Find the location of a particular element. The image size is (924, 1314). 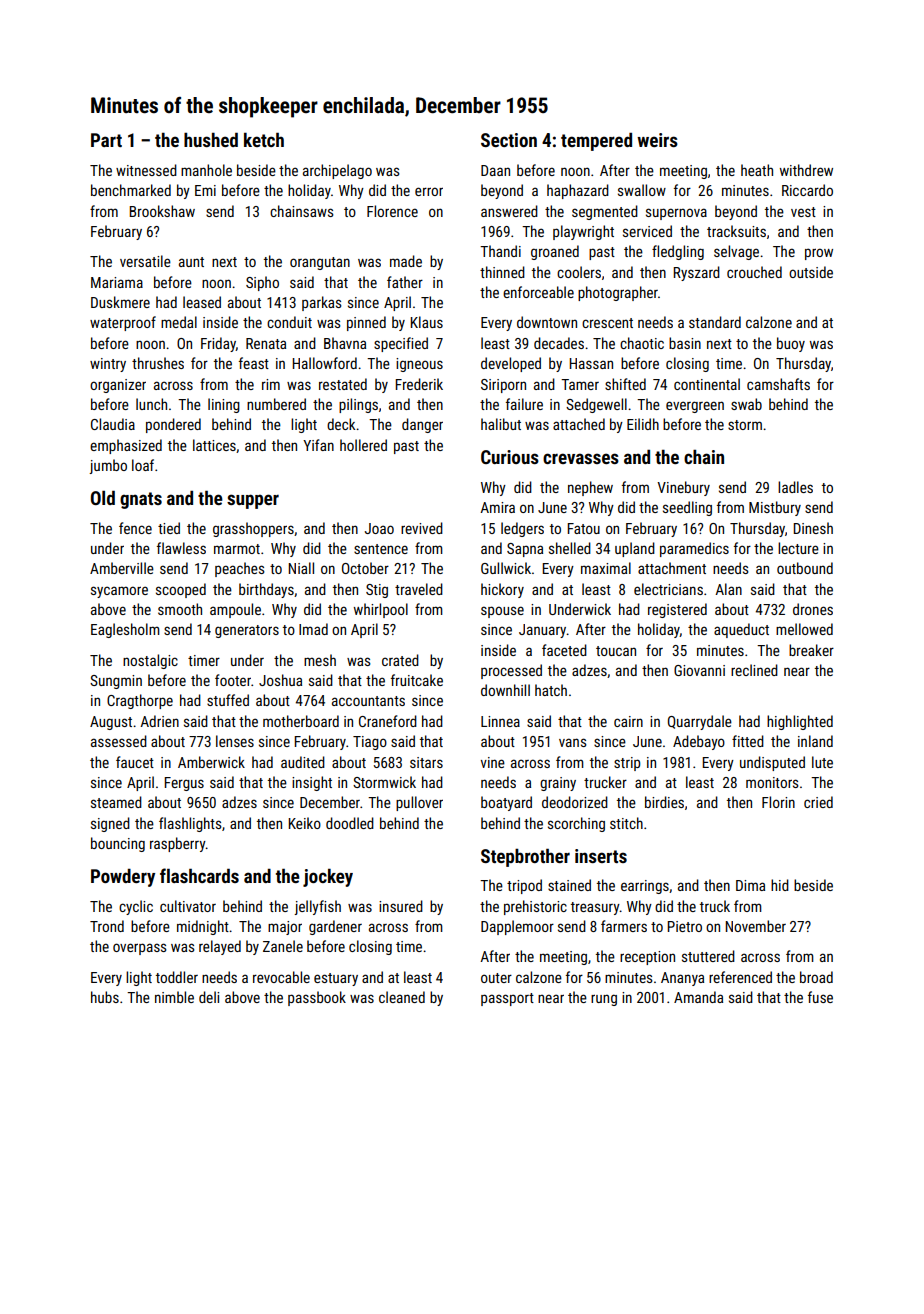

jockey is located at coordinates (328, 877).
